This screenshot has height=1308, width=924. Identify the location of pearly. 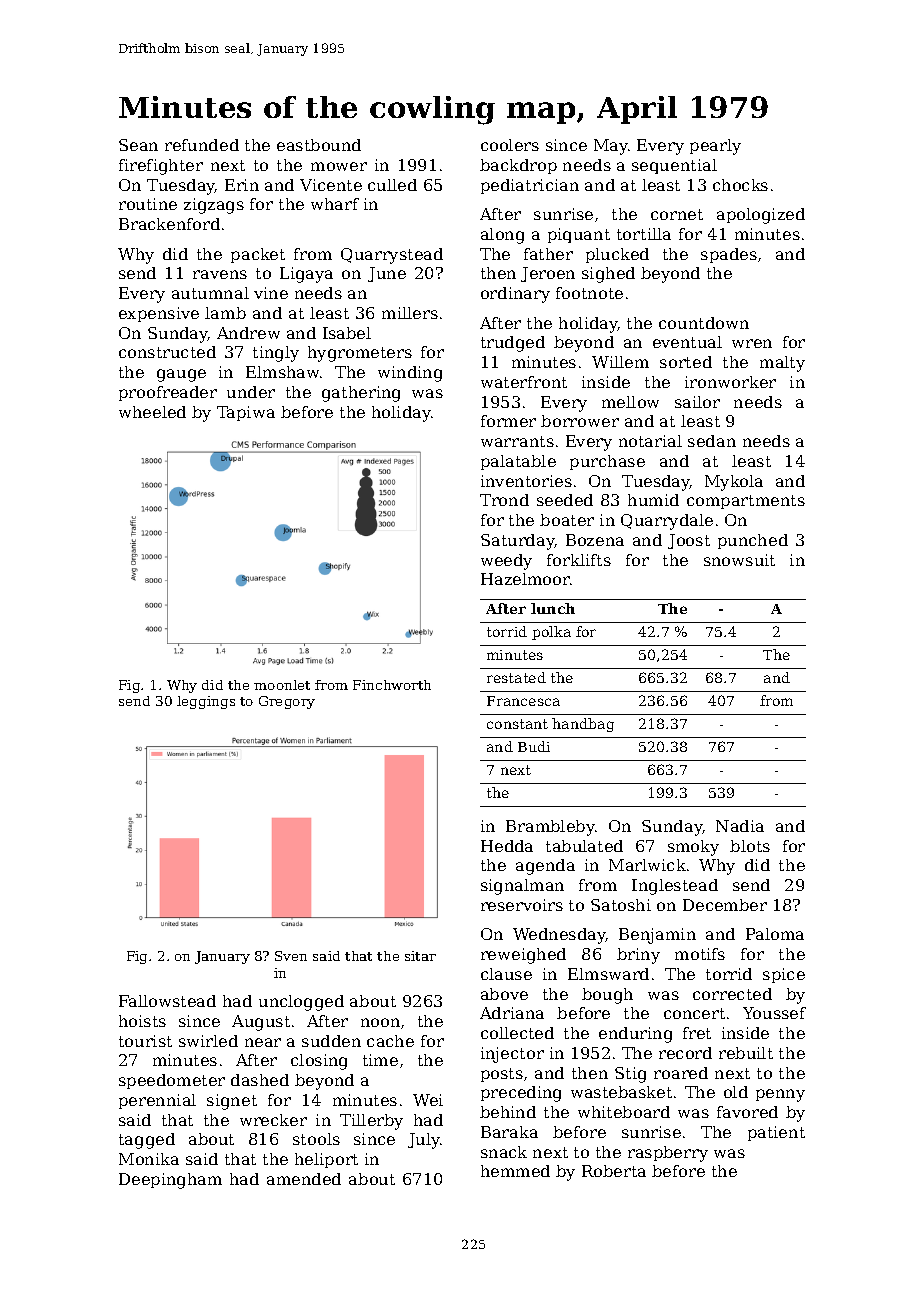
(715, 147).
